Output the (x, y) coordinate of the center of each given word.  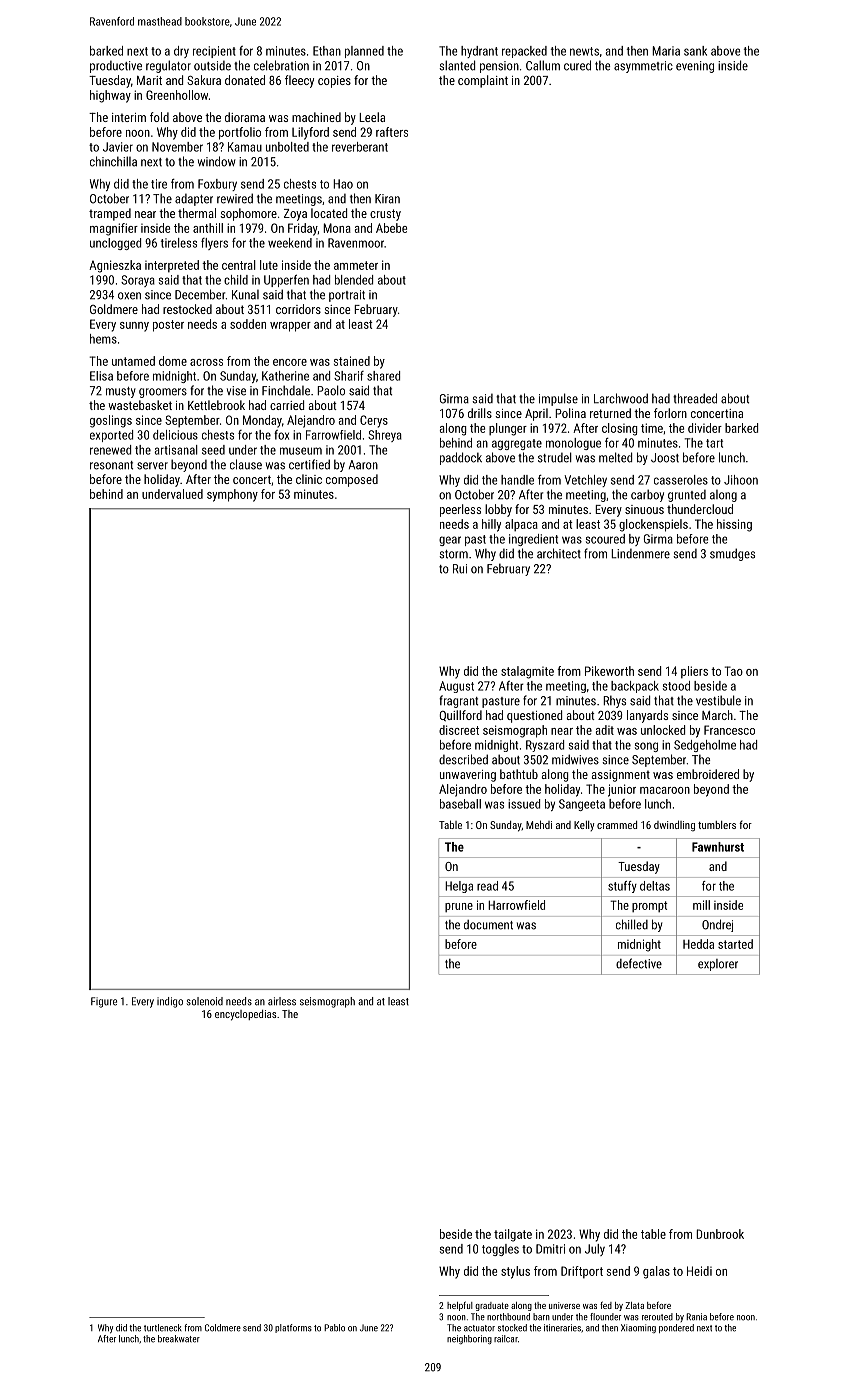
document (488, 925)
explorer (718, 965)
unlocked (663, 730)
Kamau (245, 147)
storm (453, 554)
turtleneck (163, 1328)
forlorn (670, 413)
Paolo (331, 390)
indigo (170, 1002)
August (456, 687)
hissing (734, 525)
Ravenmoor (356, 243)
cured (577, 65)
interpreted (172, 266)
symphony (232, 495)
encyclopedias (245, 1015)
